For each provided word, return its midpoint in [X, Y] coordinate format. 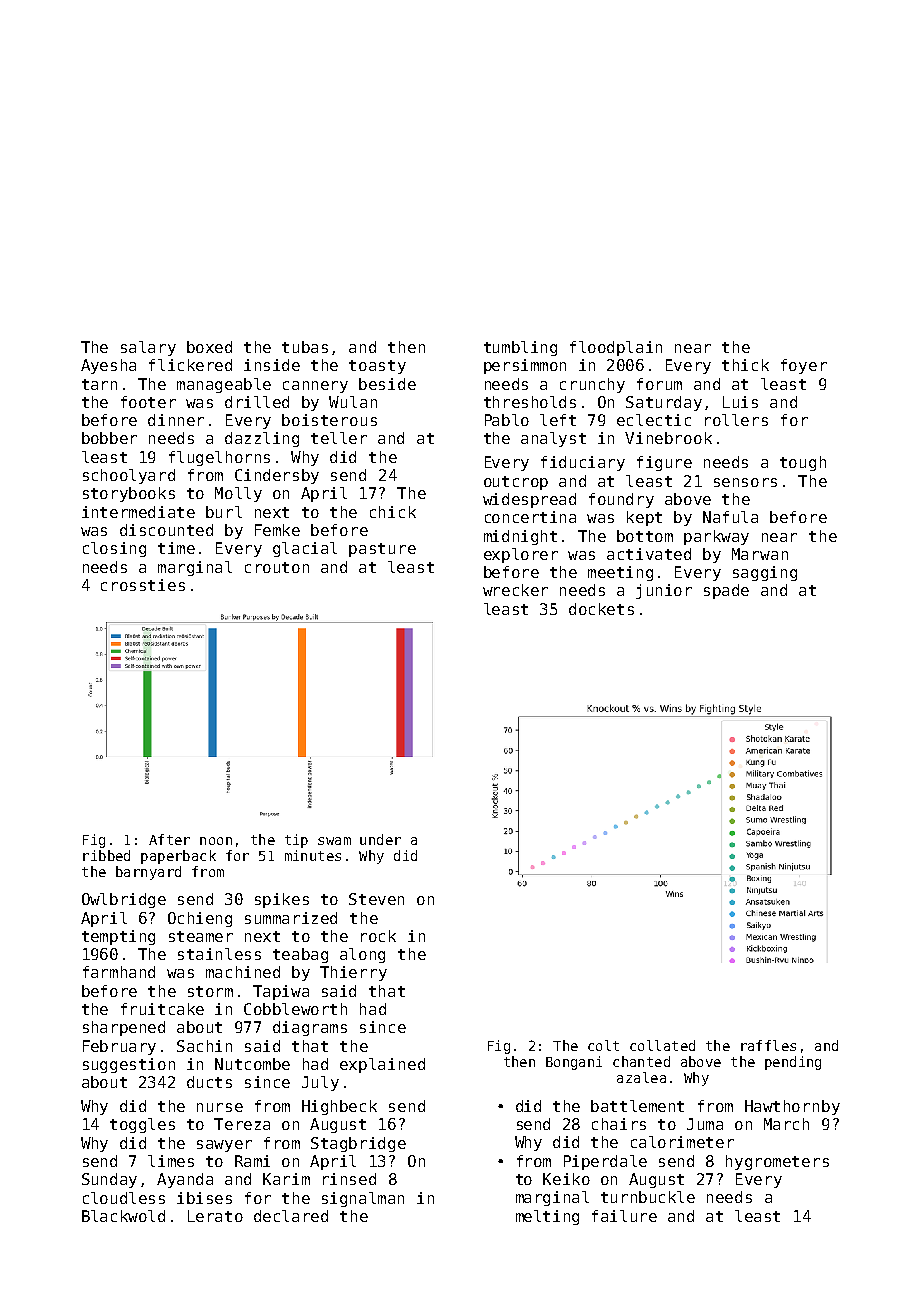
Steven [376, 899]
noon [216, 841]
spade [726, 591]
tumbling [520, 348]
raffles [768, 1045]
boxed [209, 347]
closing [114, 549]
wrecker [515, 590]
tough [803, 463]
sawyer [224, 1146]
